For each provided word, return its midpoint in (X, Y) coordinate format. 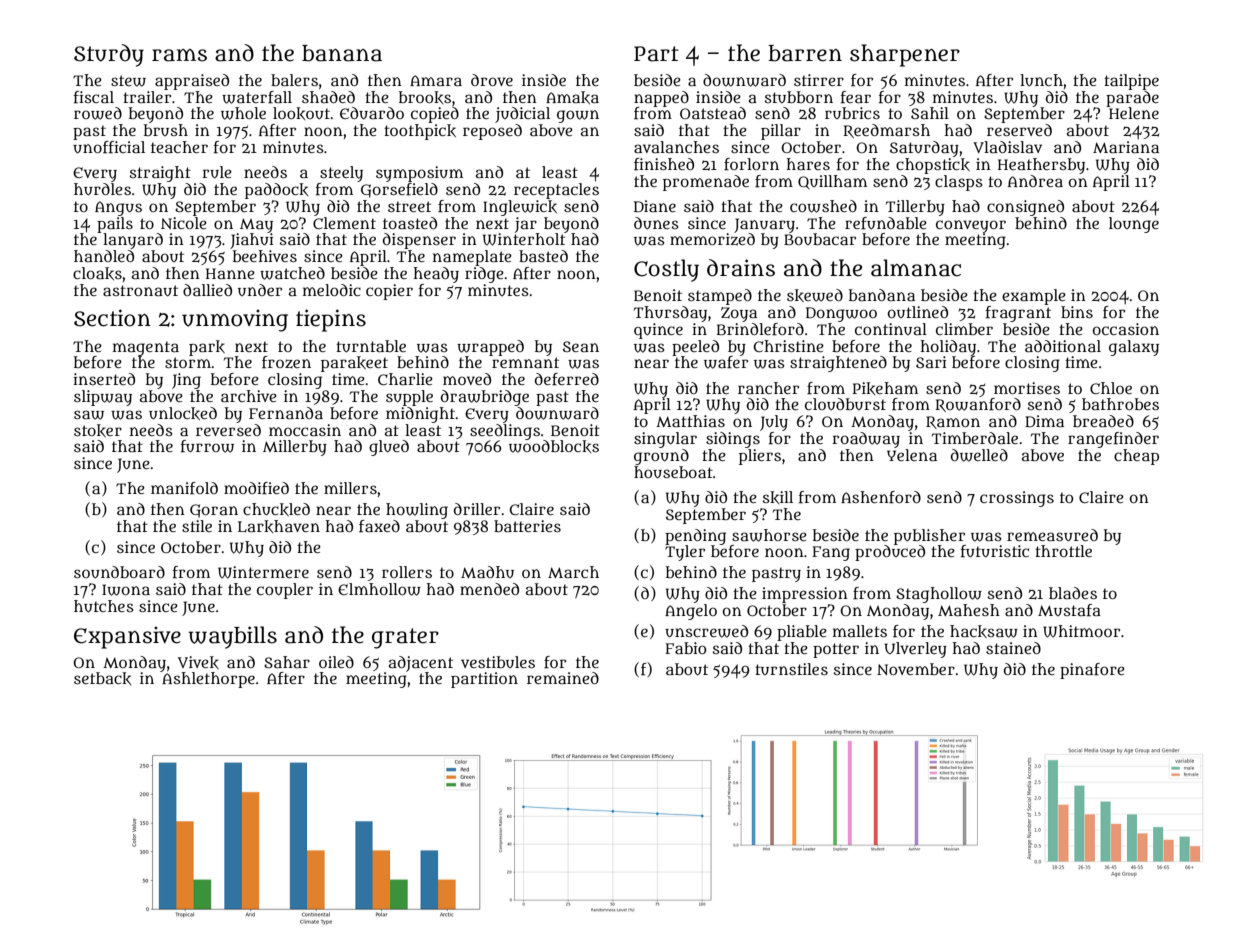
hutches (104, 606)
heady (436, 275)
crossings (1017, 499)
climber (964, 329)
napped (661, 99)
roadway (866, 440)
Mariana (1126, 147)
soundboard (119, 572)
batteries (527, 526)
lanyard (133, 241)
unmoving (235, 320)
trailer (147, 97)
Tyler (685, 553)
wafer (726, 362)
